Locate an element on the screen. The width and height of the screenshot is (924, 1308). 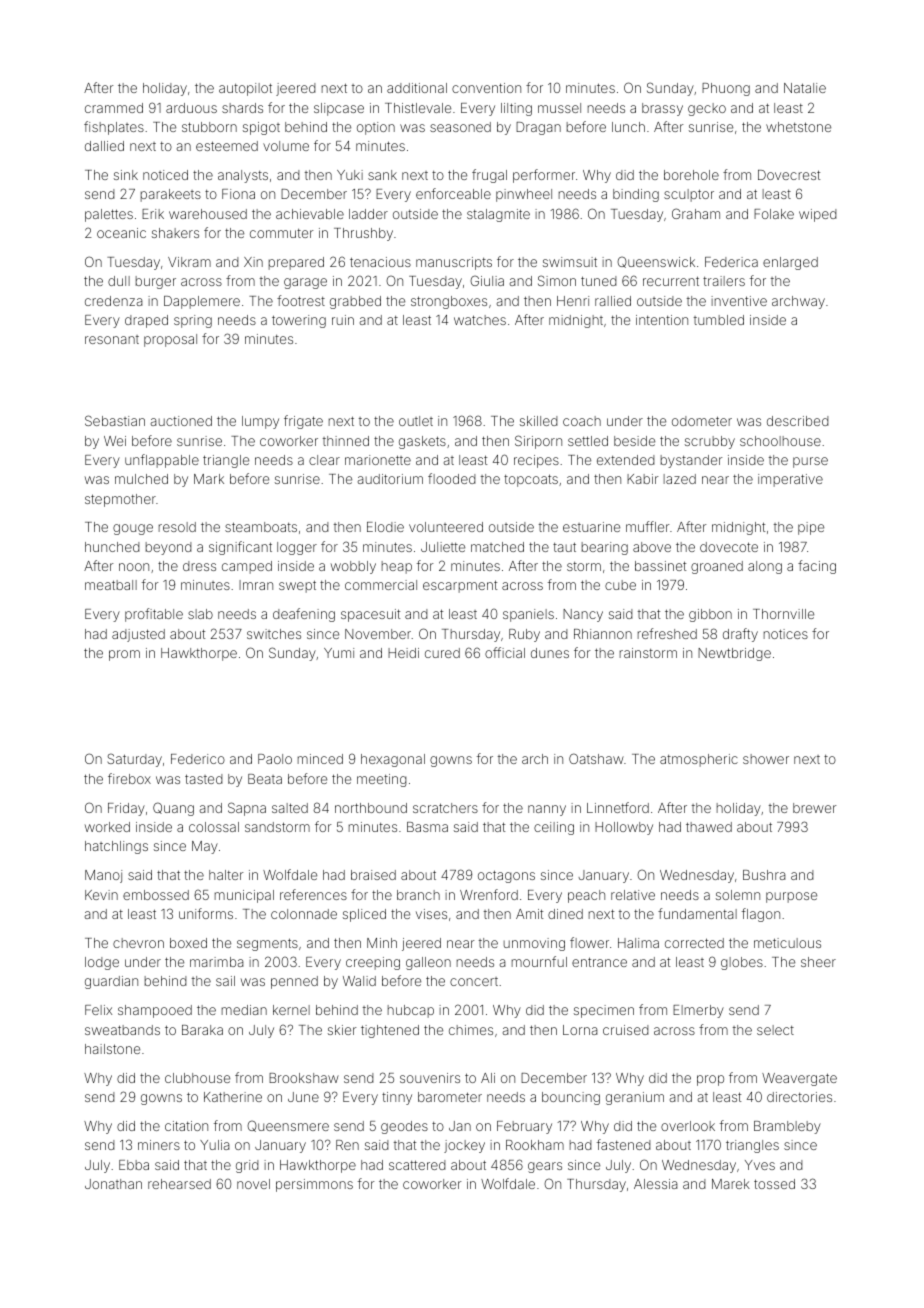
described is located at coordinates (798, 421).
